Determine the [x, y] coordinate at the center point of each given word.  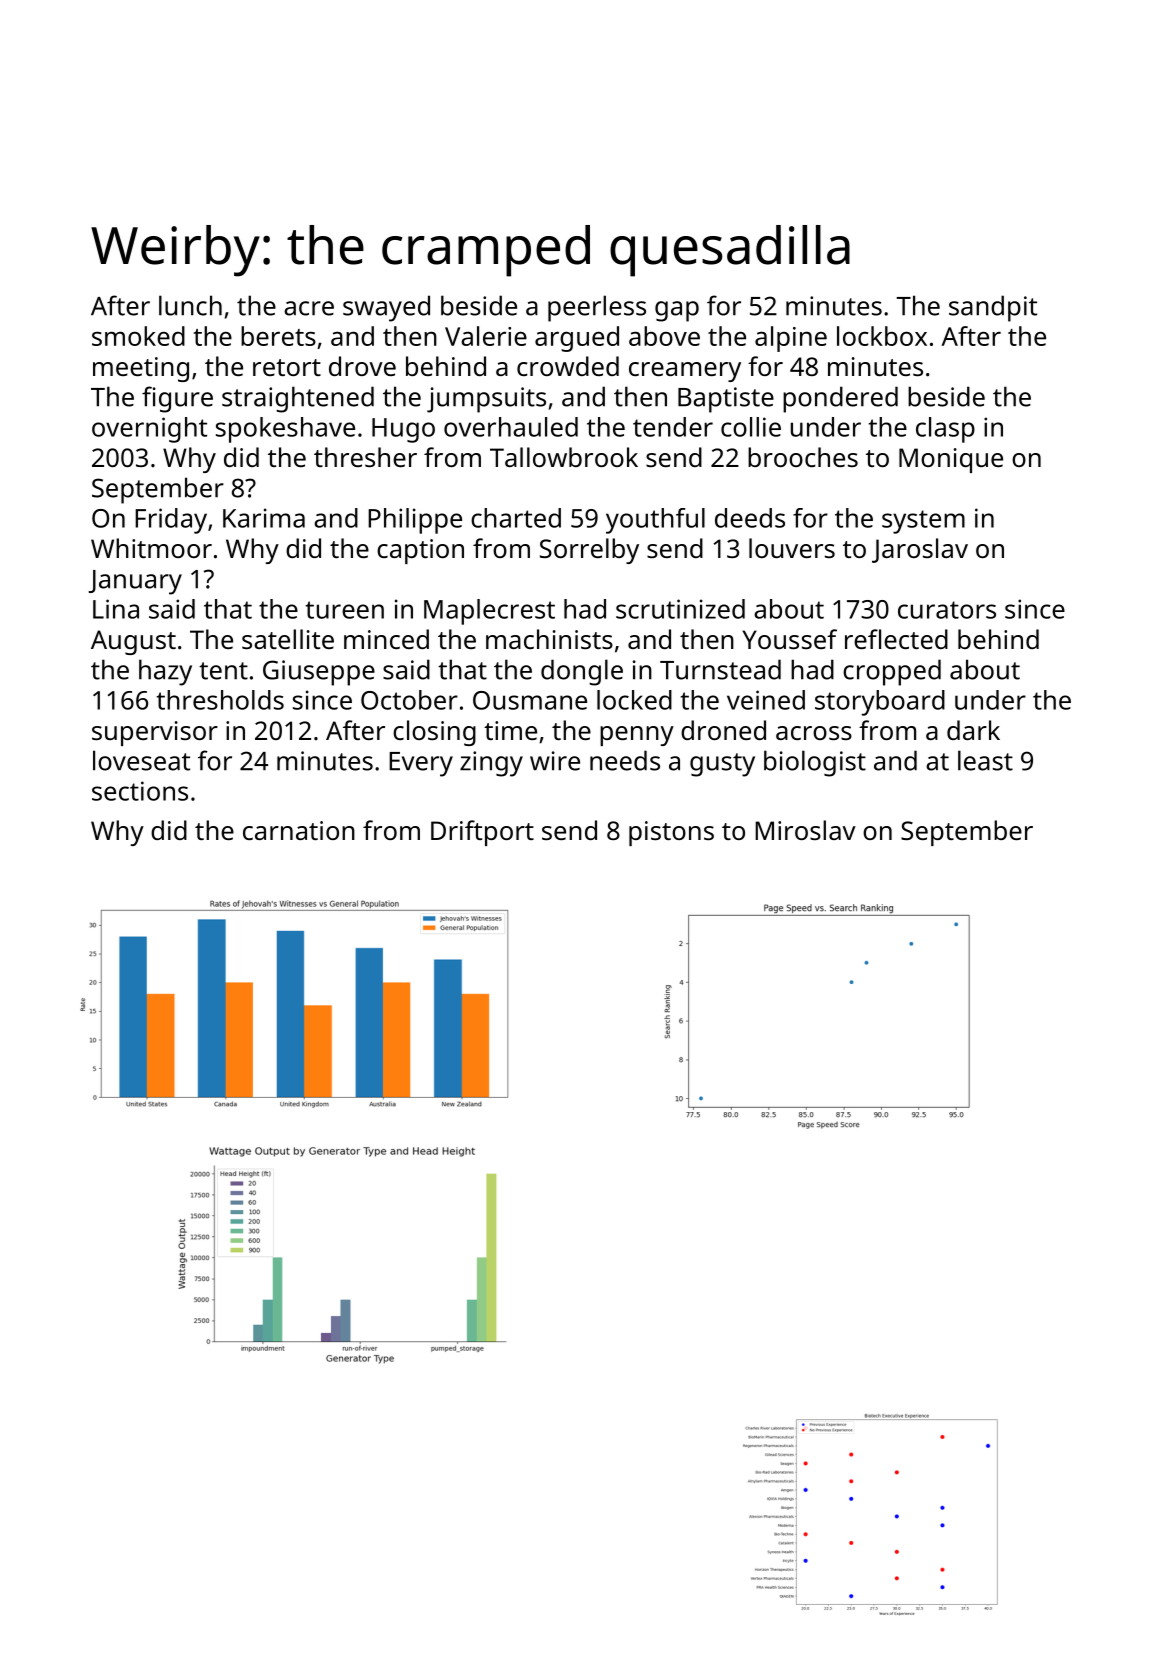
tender [673, 427]
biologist [815, 763]
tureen [345, 610]
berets [278, 336]
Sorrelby [589, 551]
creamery [685, 372]
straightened [298, 399]
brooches [803, 457]
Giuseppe [319, 673]
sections [140, 791]
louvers [792, 548]
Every [421, 764]
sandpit [993, 308]
